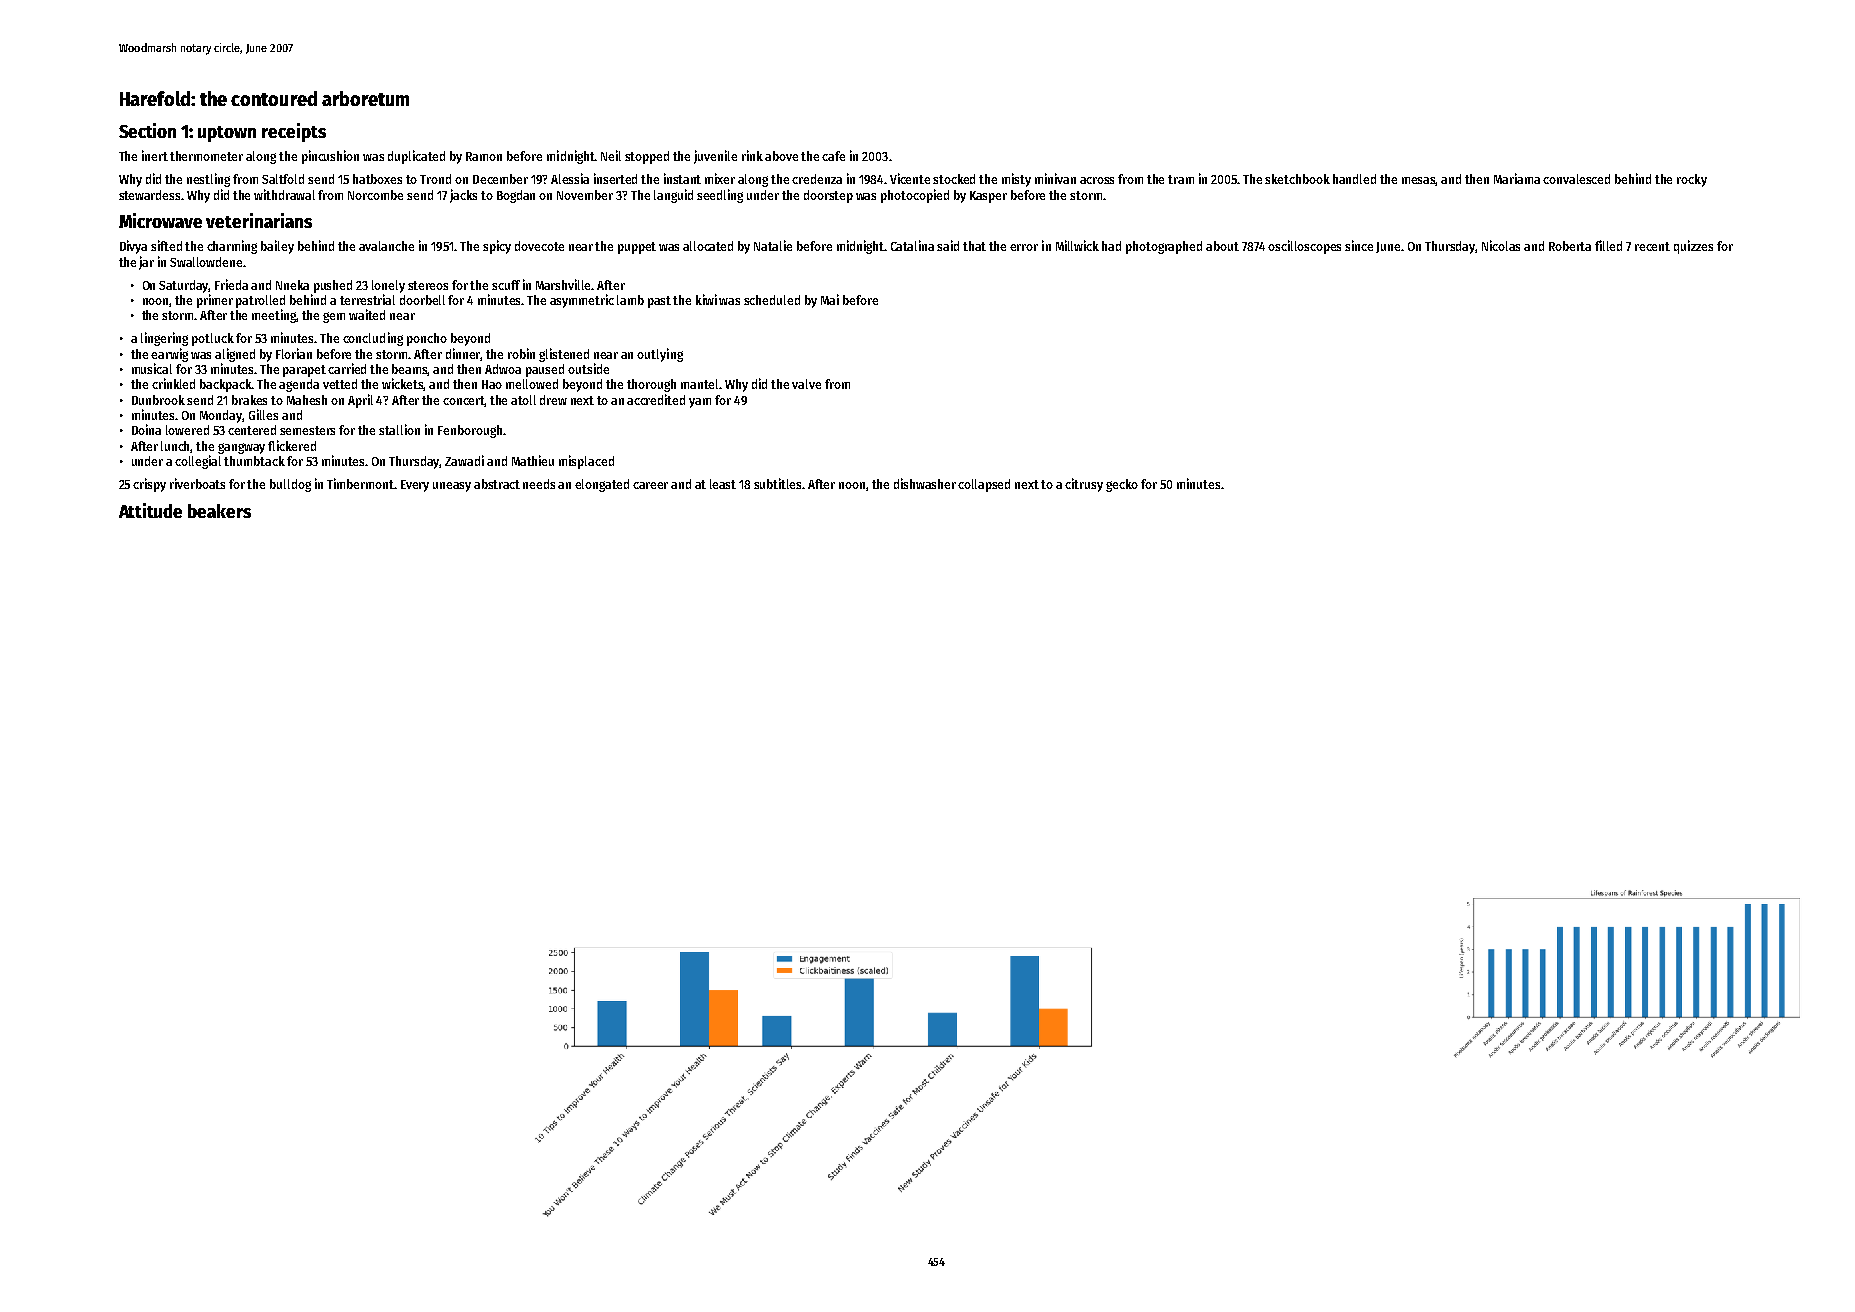  Describe the element at coordinates (948, 245) in the screenshot. I see `said` at that location.
